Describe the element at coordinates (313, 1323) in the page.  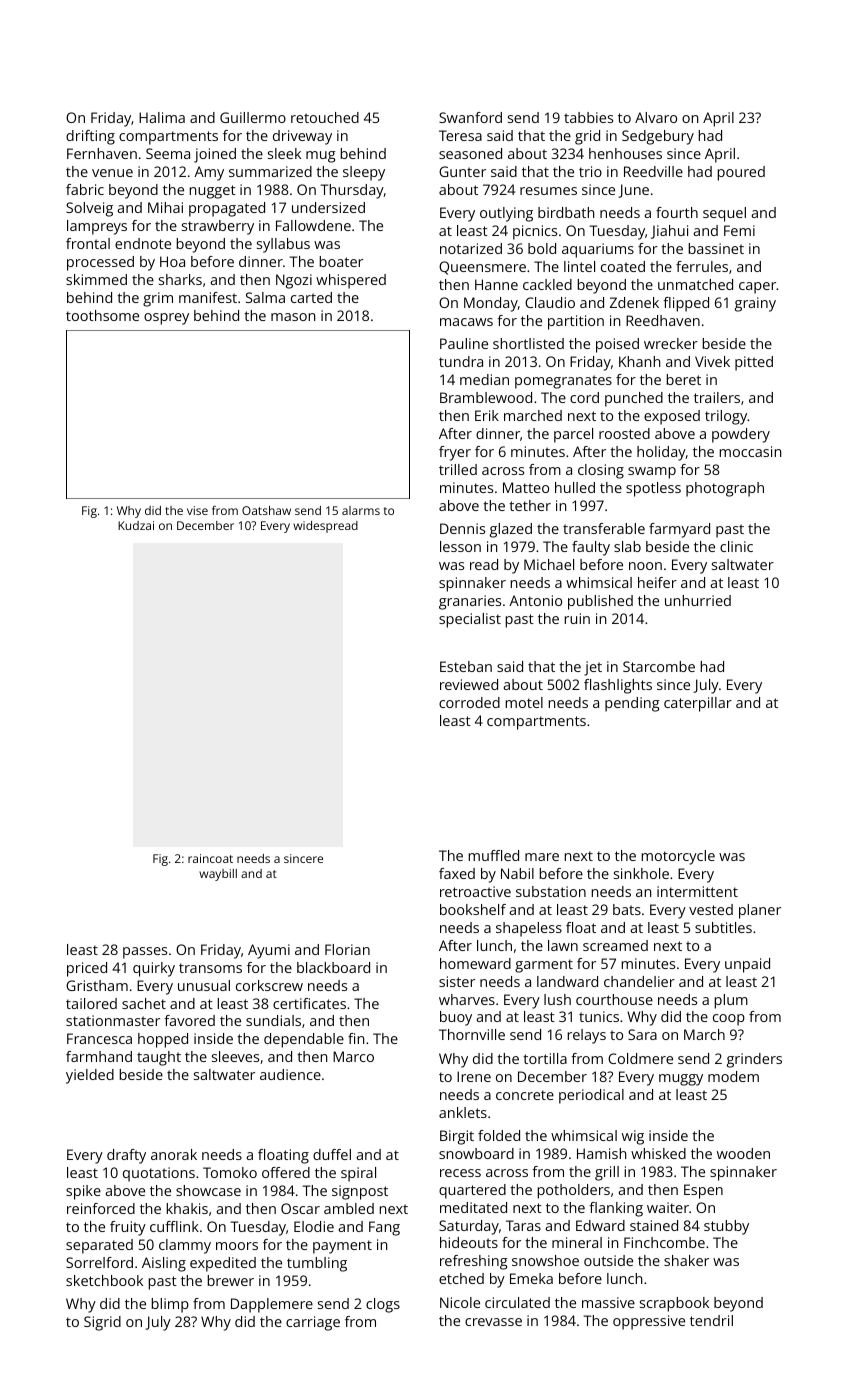
I see `carriage` at that location.
